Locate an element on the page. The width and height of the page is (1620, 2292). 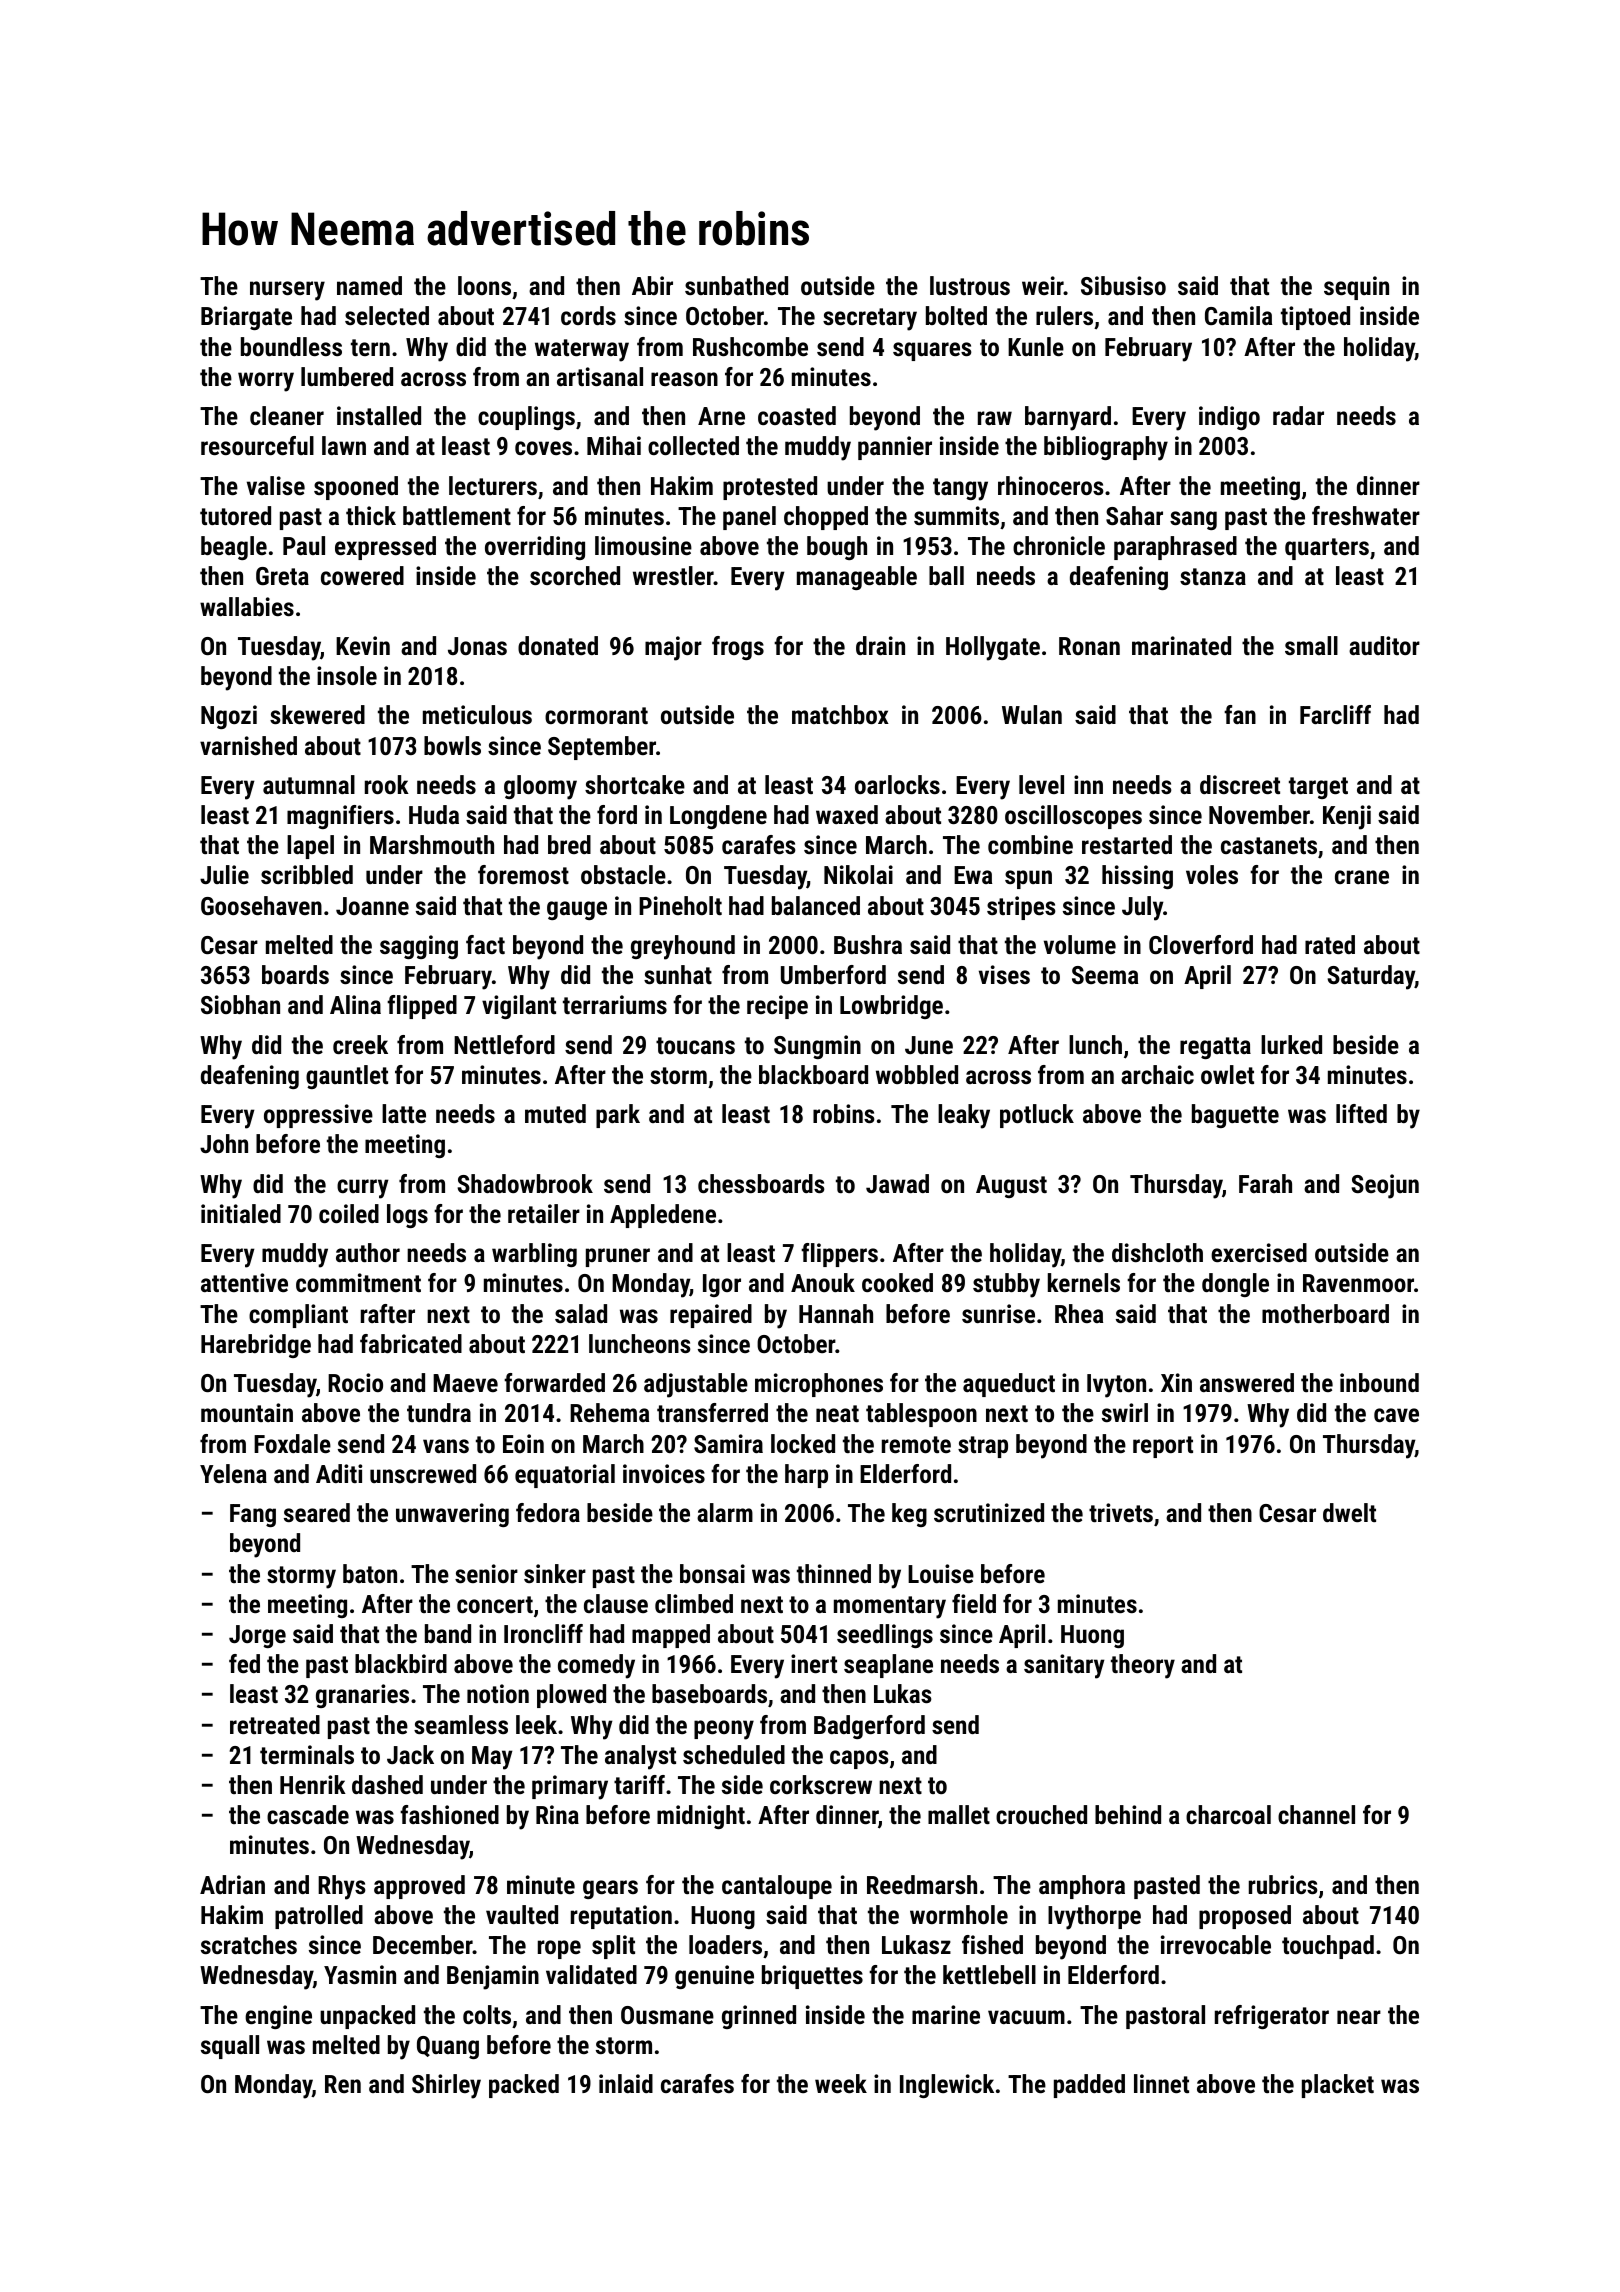
sequin is located at coordinates (1356, 288).
